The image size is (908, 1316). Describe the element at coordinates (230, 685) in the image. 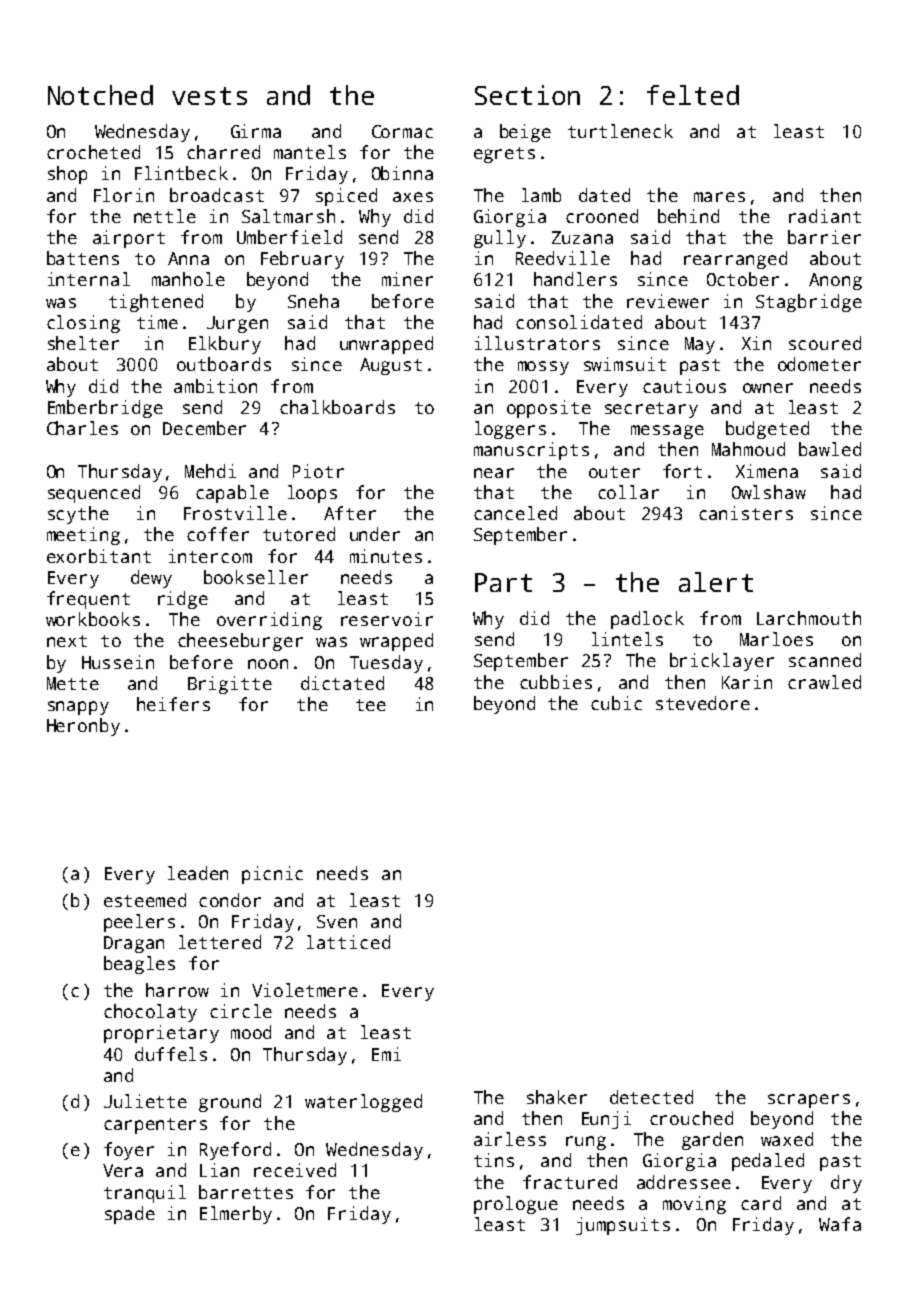

I see `Brigitte` at that location.
